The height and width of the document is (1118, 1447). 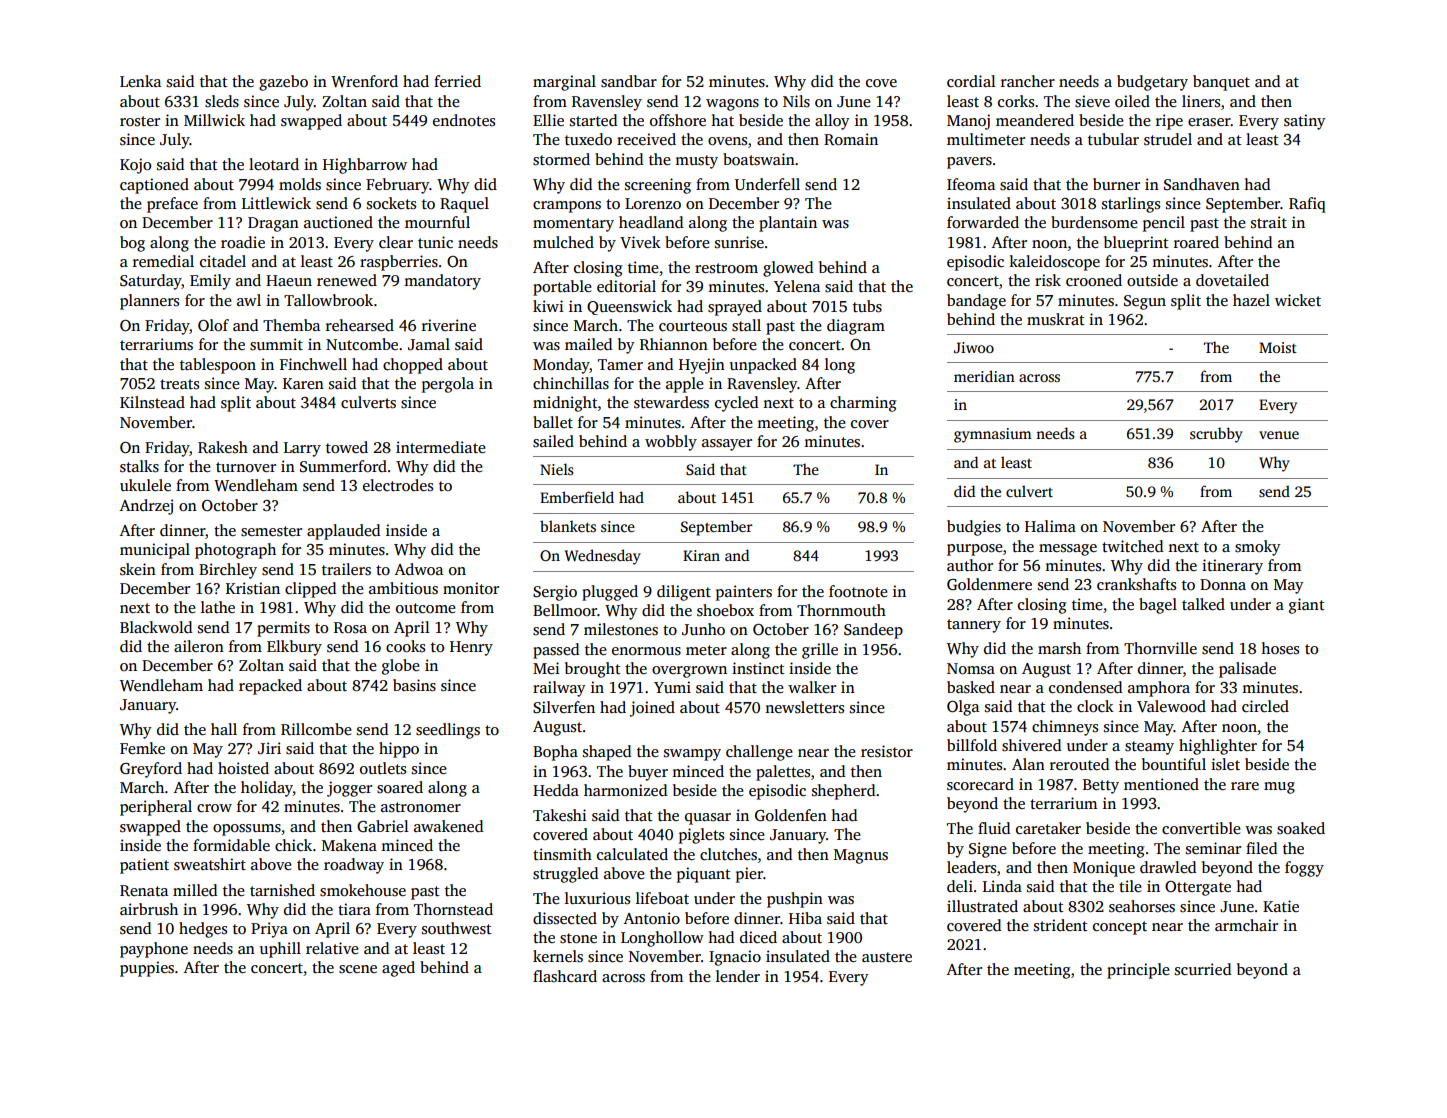 I want to click on walker, so click(x=812, y=687).
